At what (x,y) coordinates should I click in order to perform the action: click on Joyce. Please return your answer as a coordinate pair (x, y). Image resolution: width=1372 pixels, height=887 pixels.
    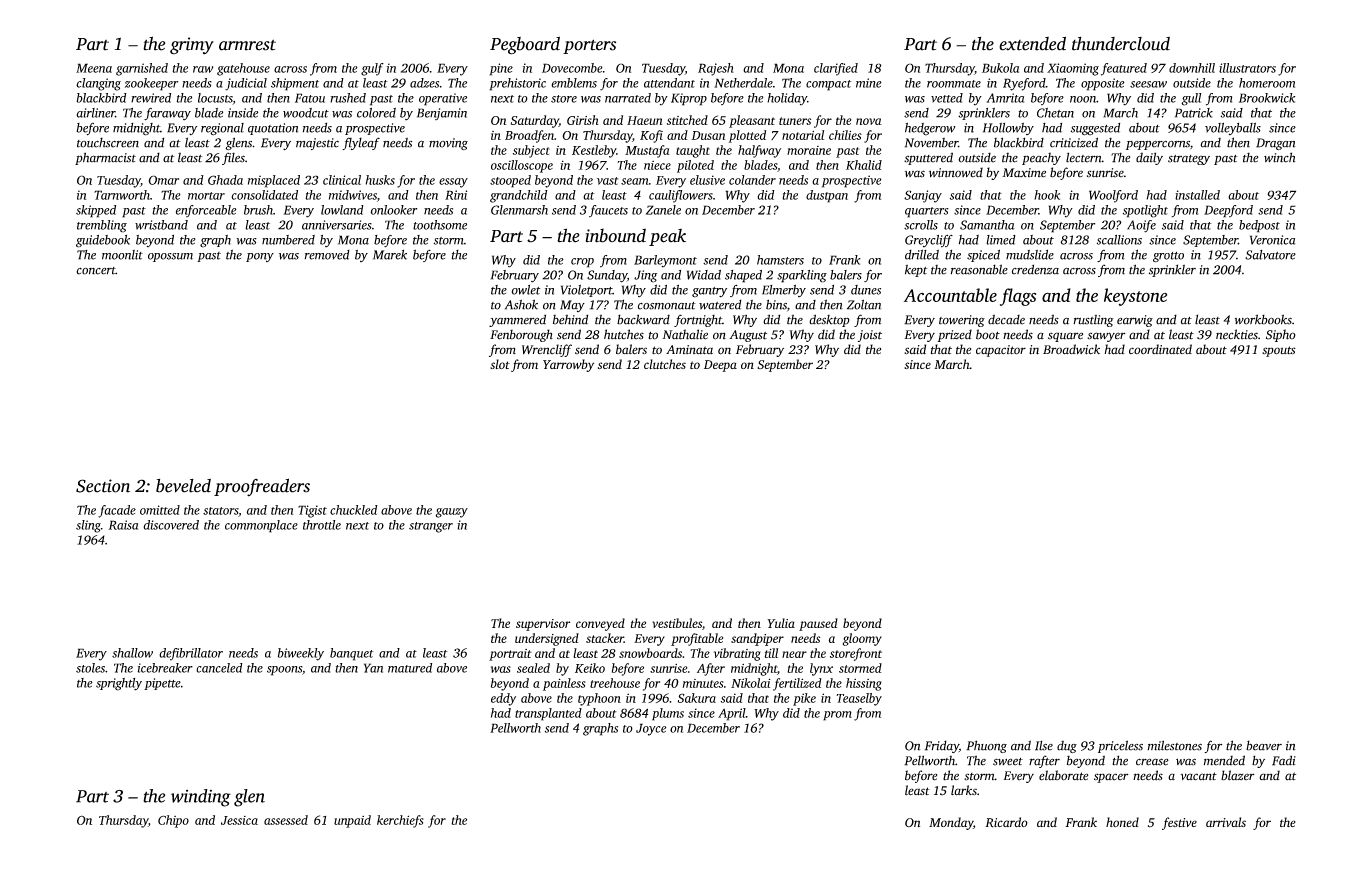
    Looking at the image, I should click on (651, 729).
